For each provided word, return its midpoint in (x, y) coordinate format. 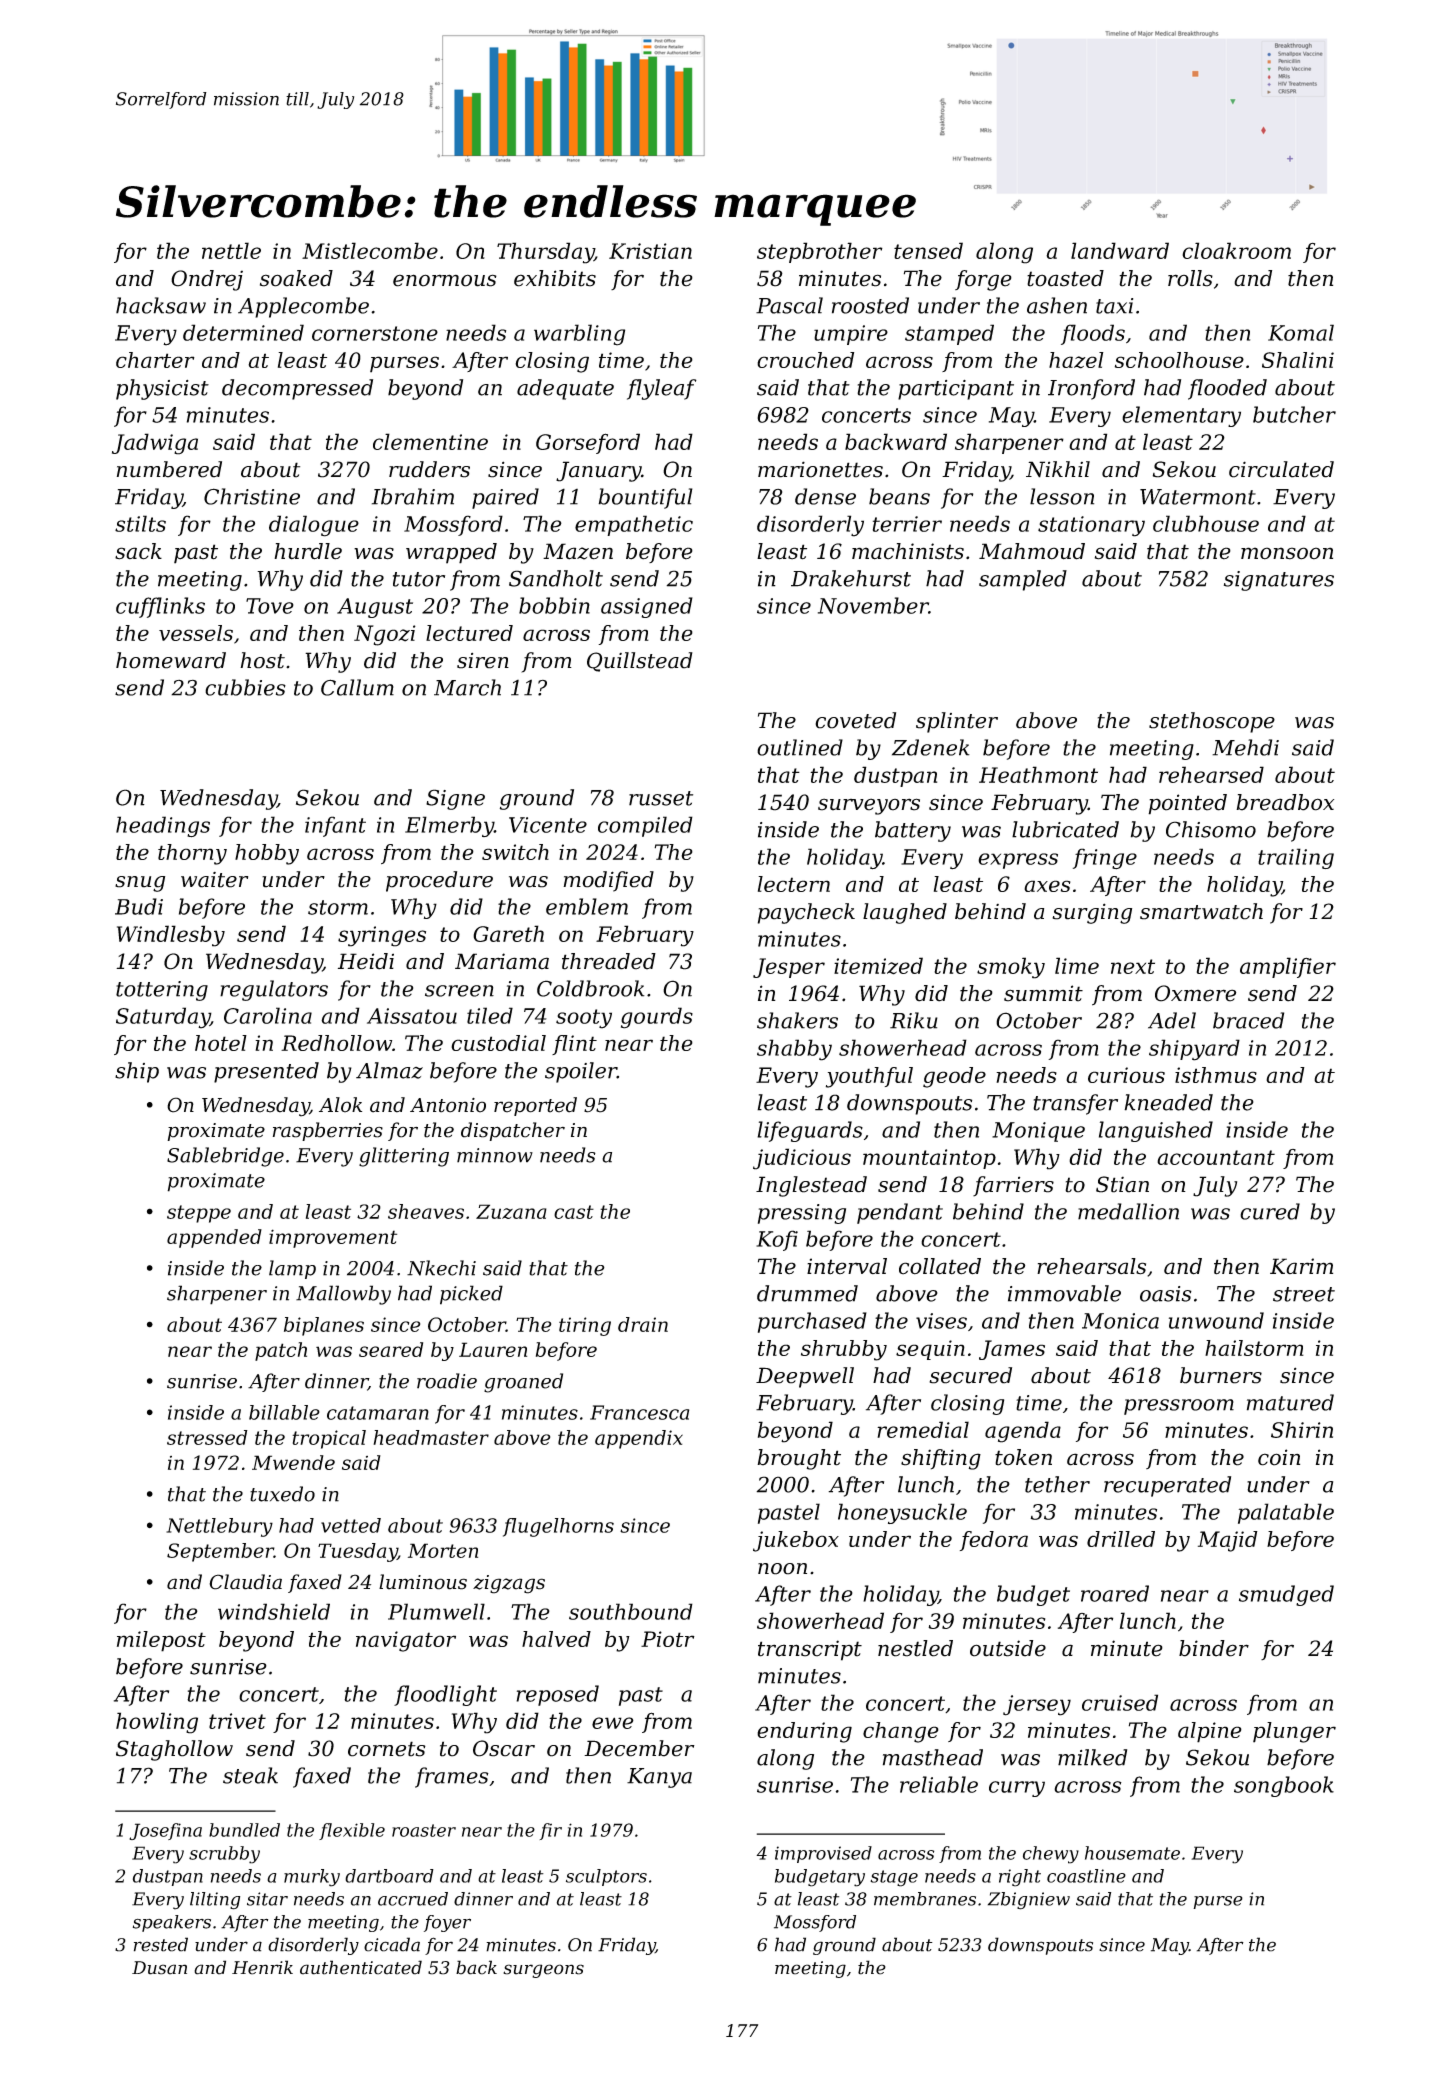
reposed (557, 1695)
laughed (905, 913)
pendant (900, 1213)
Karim (1301, 1266)
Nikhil (1058, 469)
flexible (352, 1831)
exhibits (555, 278)
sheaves (426, 1211)
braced (1248, 1020)
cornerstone (375, 333)
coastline (1086, 1876)
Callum (357, 687)
